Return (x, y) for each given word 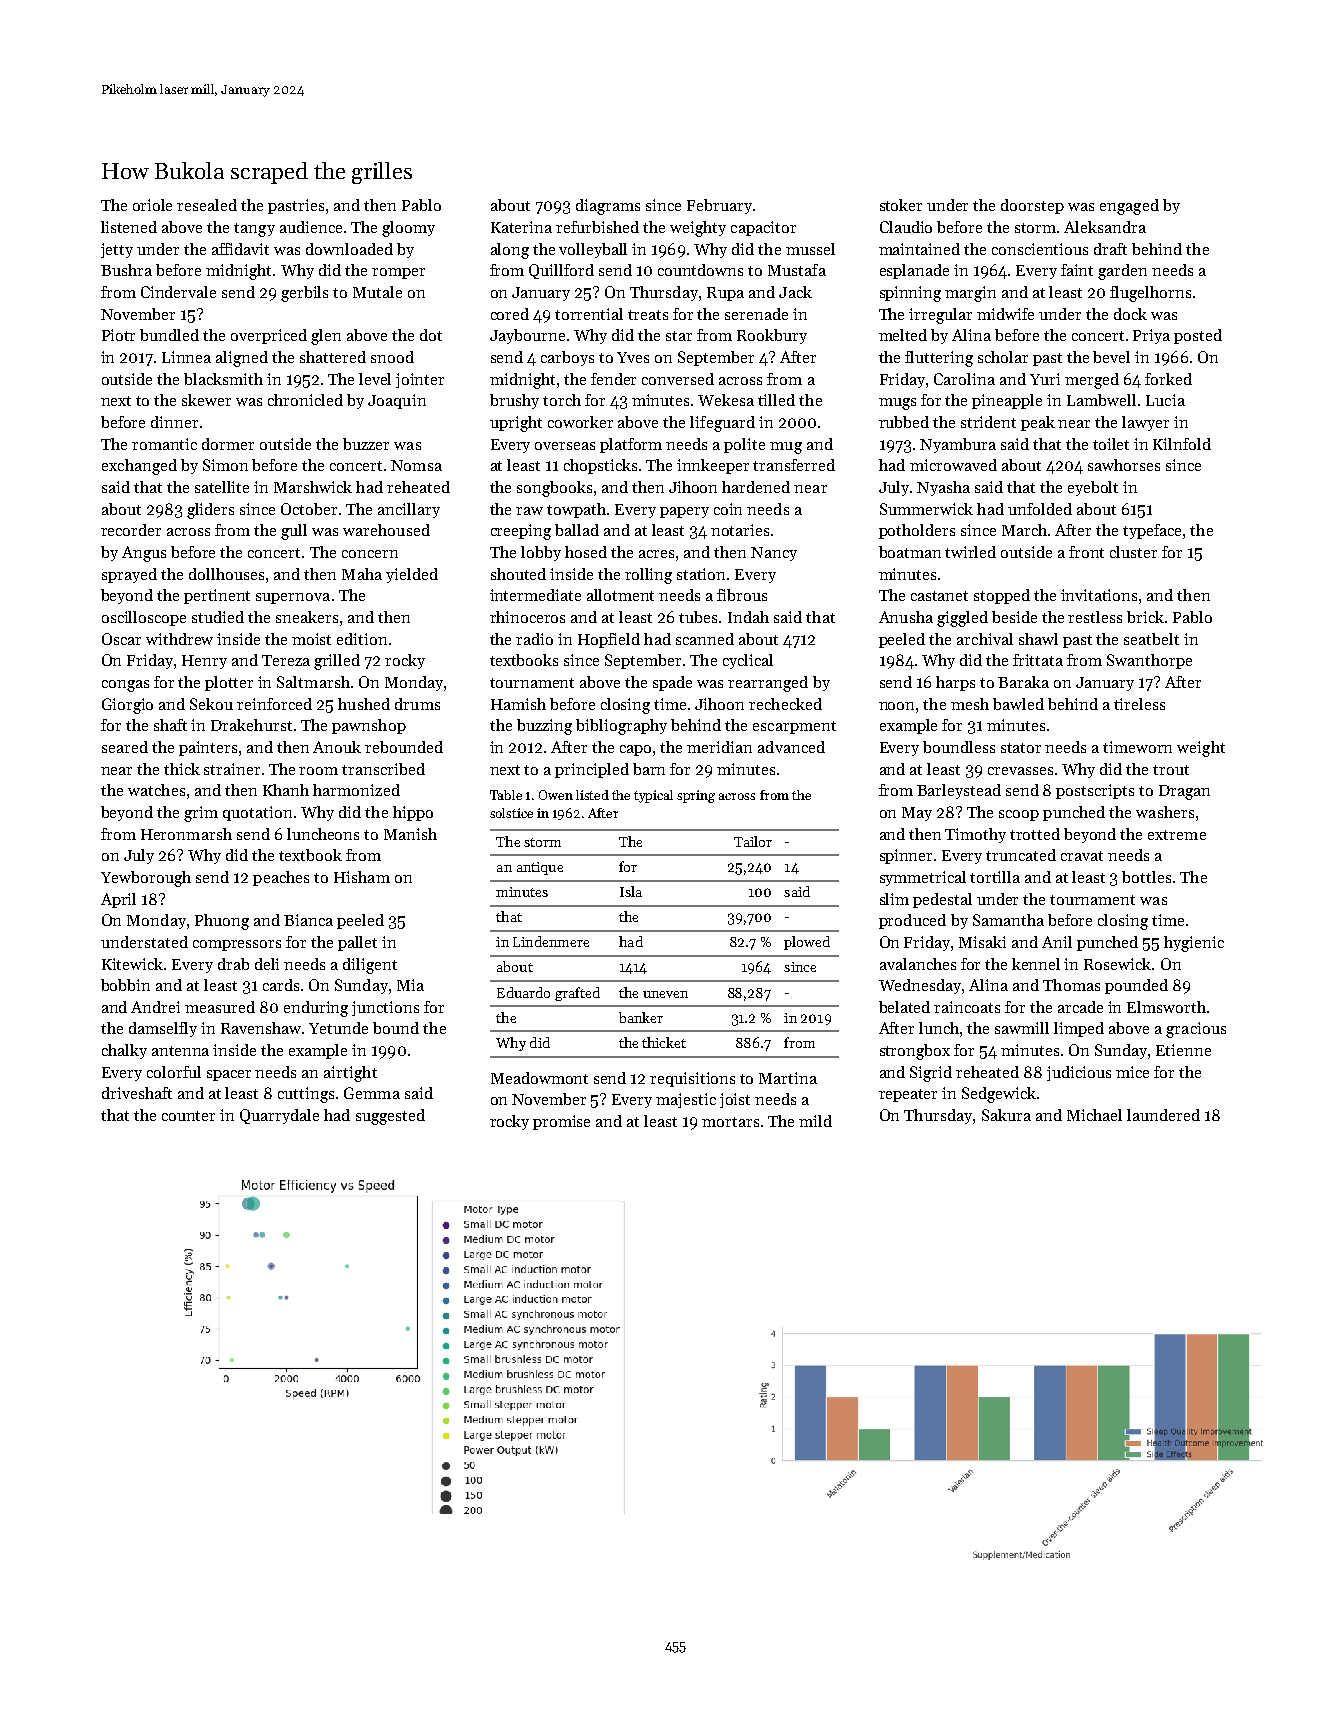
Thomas (1071, 985)
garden (1122, 272)
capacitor (763, 228)
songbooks (554, 489)
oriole (152, 205)
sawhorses (1124, 465)
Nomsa (416, 465)
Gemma (372, 1093)
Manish (410, 834)
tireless (1139, 704)
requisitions (692, 1079)
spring (696, 796)
